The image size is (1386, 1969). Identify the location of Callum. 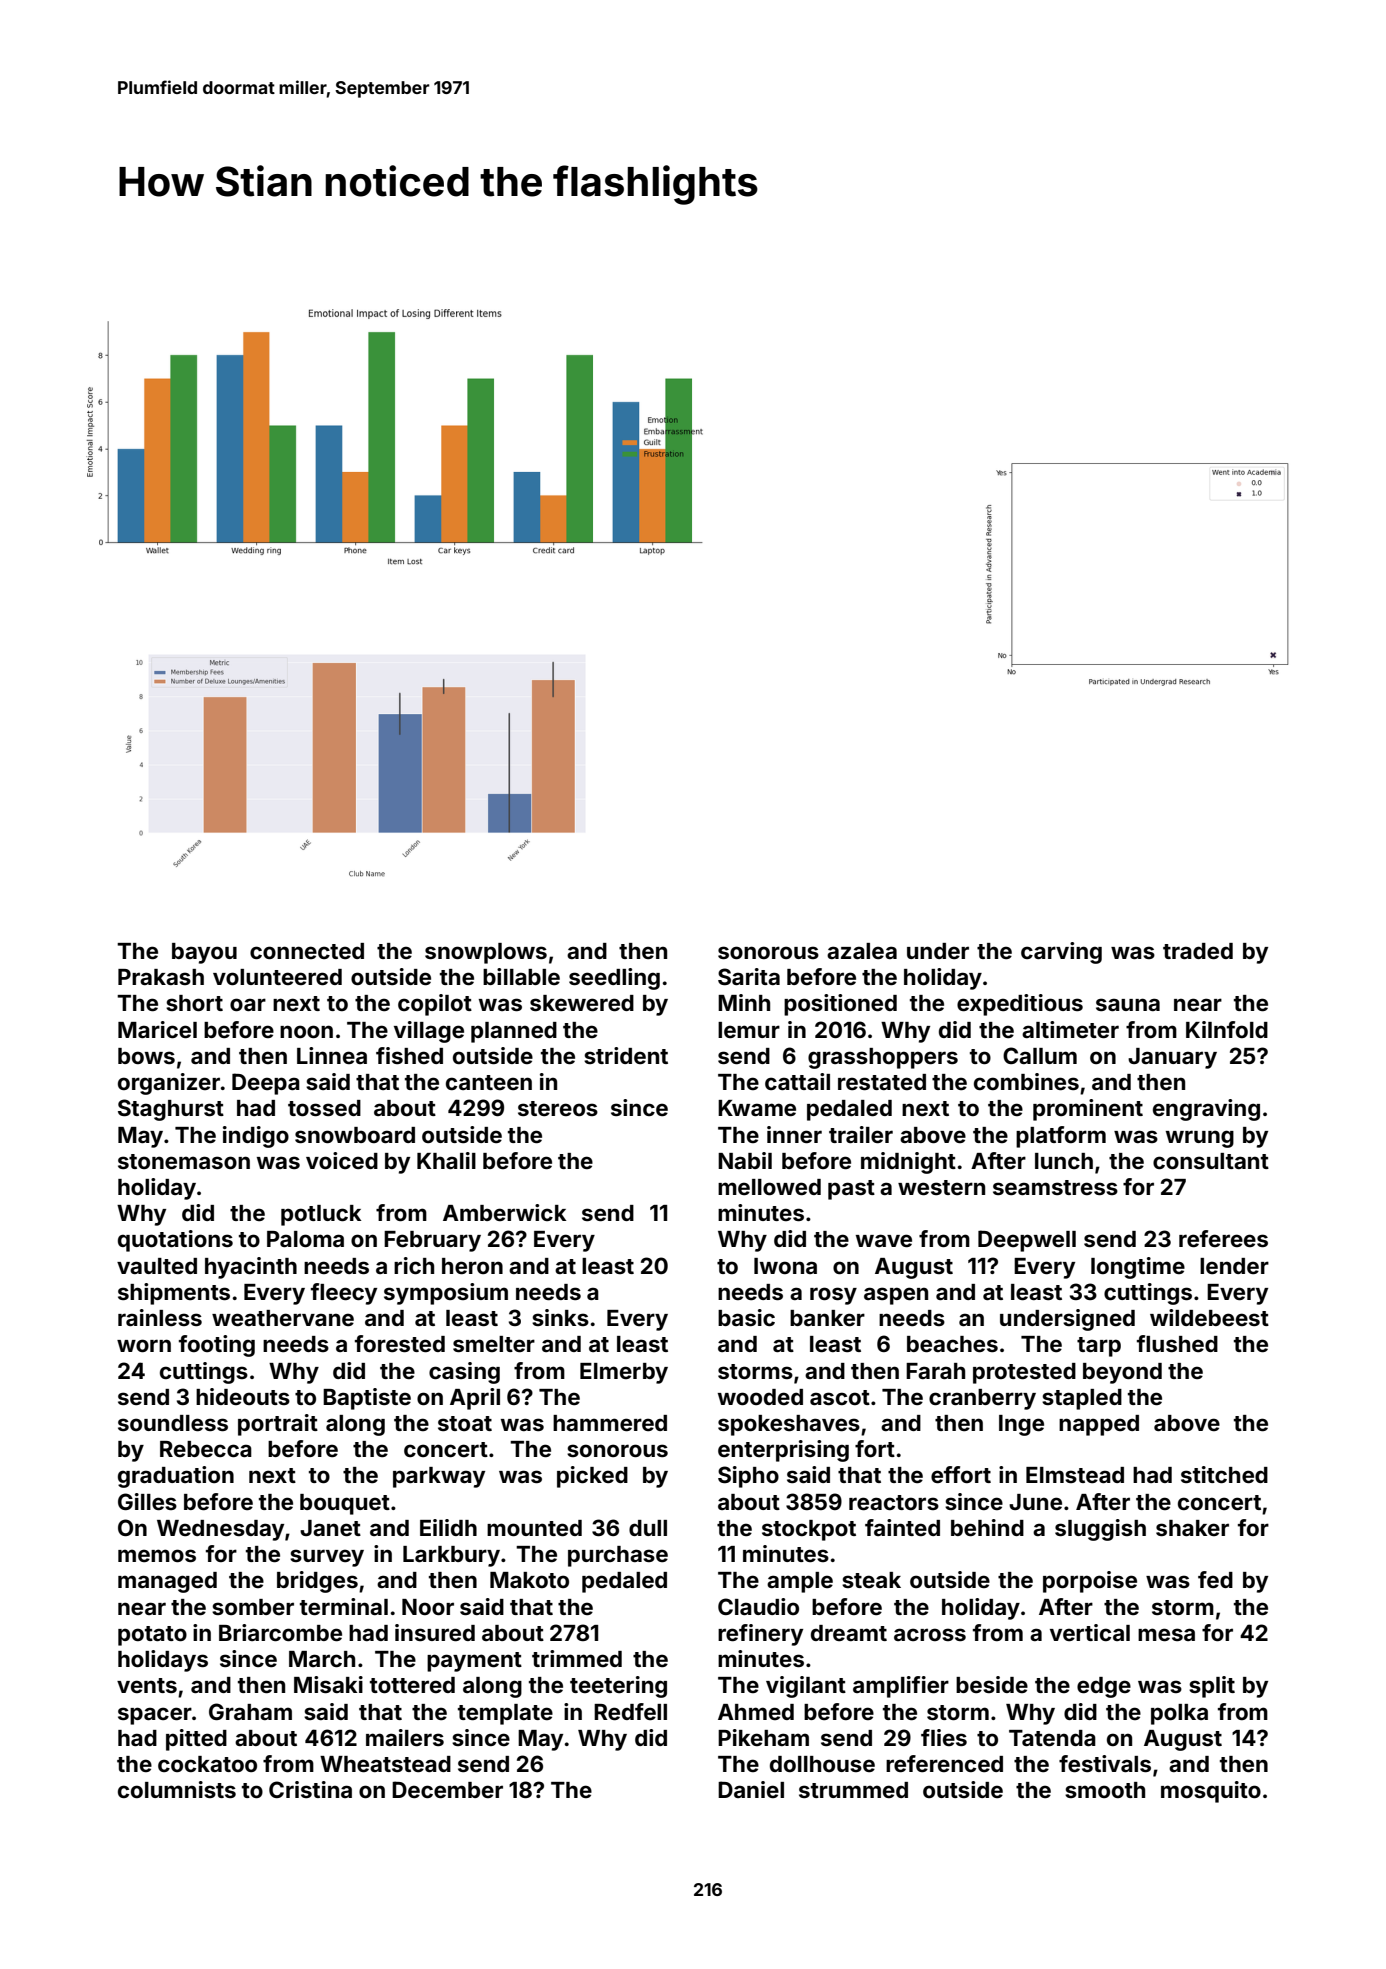
(1040, 1055).
